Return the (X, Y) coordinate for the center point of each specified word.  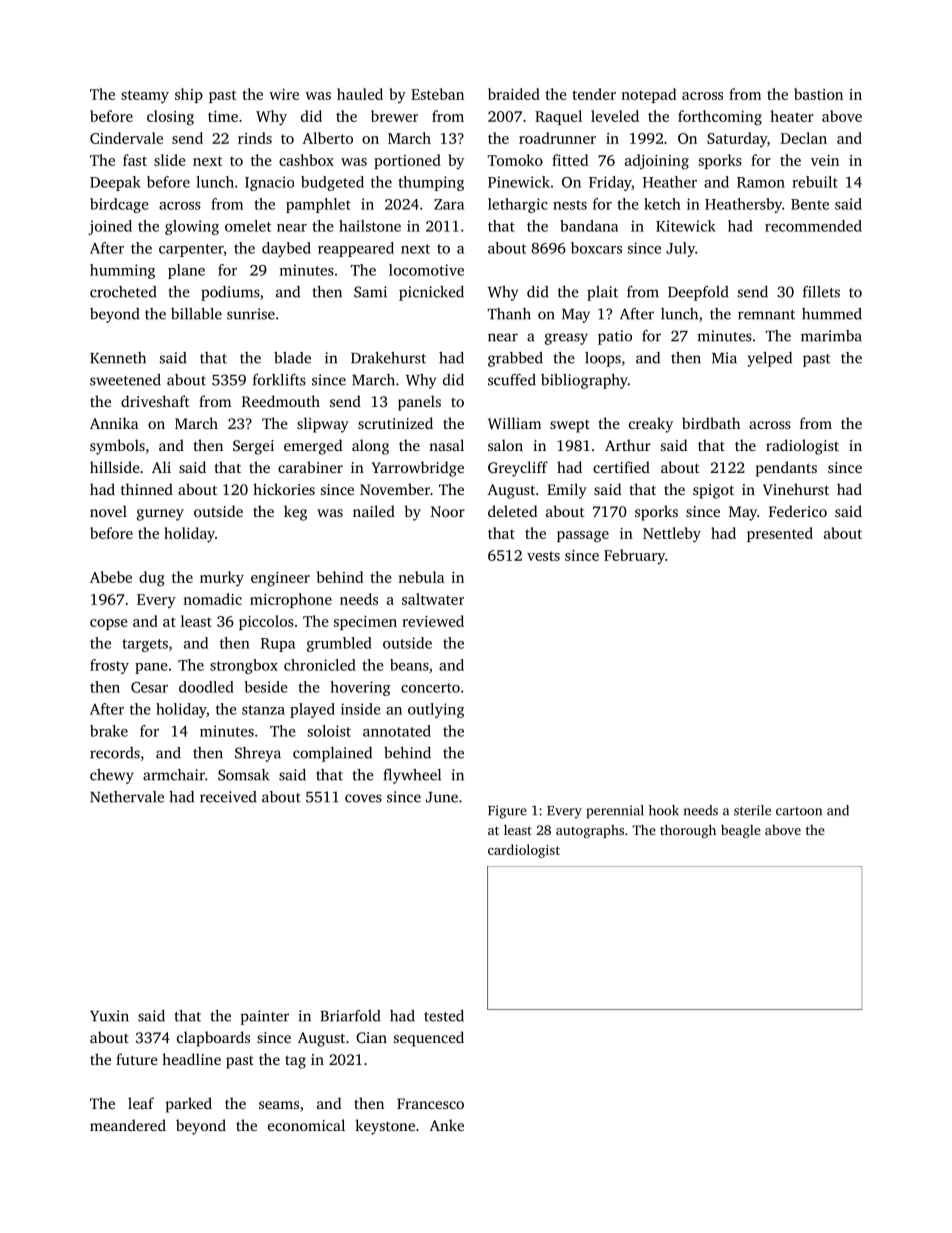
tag (295, 1062)
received (228, 797)
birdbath (711, 423)
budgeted (332, 183)
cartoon (799, 811)
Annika (114, 423)
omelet (248, 226)
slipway (323, 425)
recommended (813, 226)
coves (363, 798)
